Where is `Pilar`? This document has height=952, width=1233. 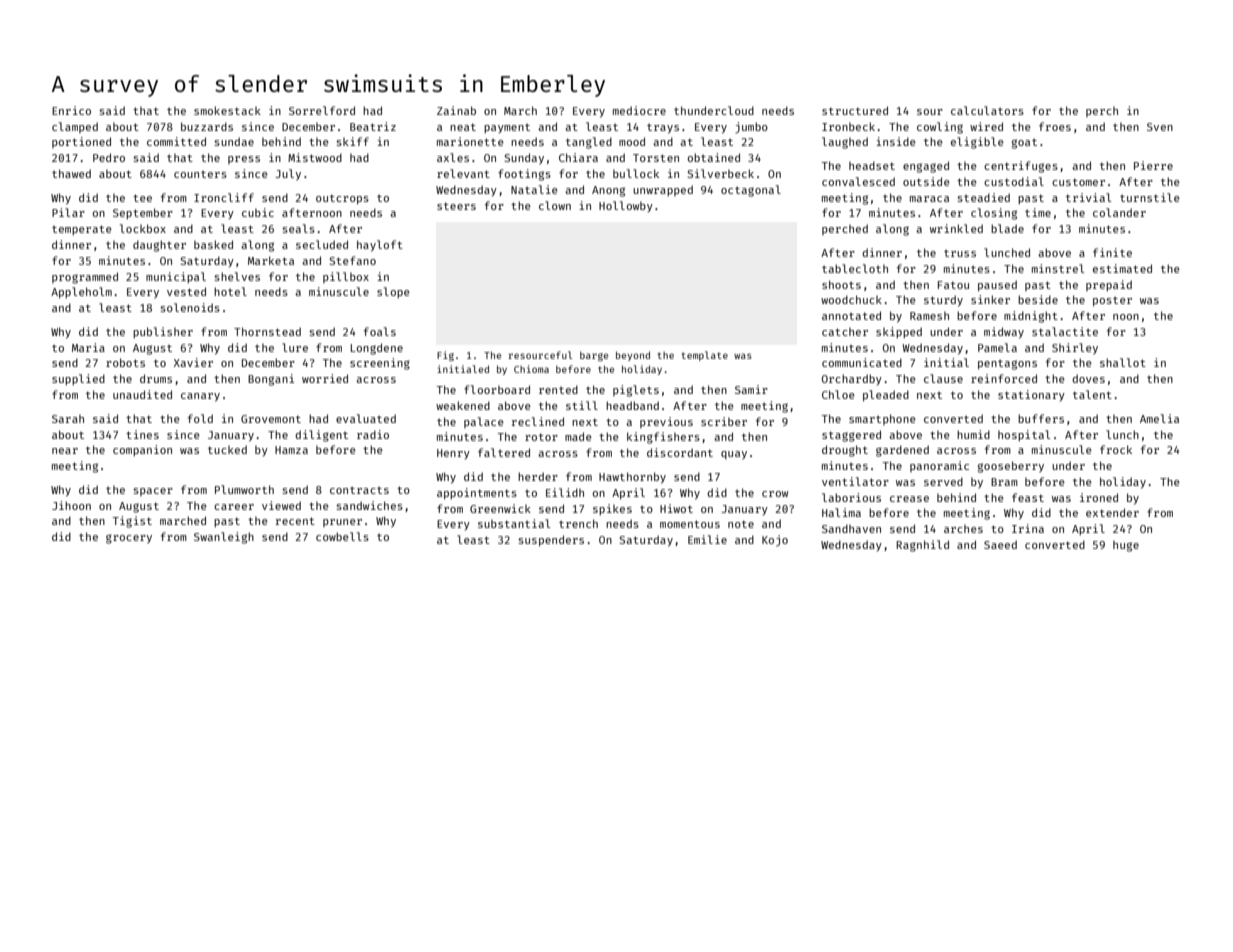
Pilar is located at coordinates (68, 212).
